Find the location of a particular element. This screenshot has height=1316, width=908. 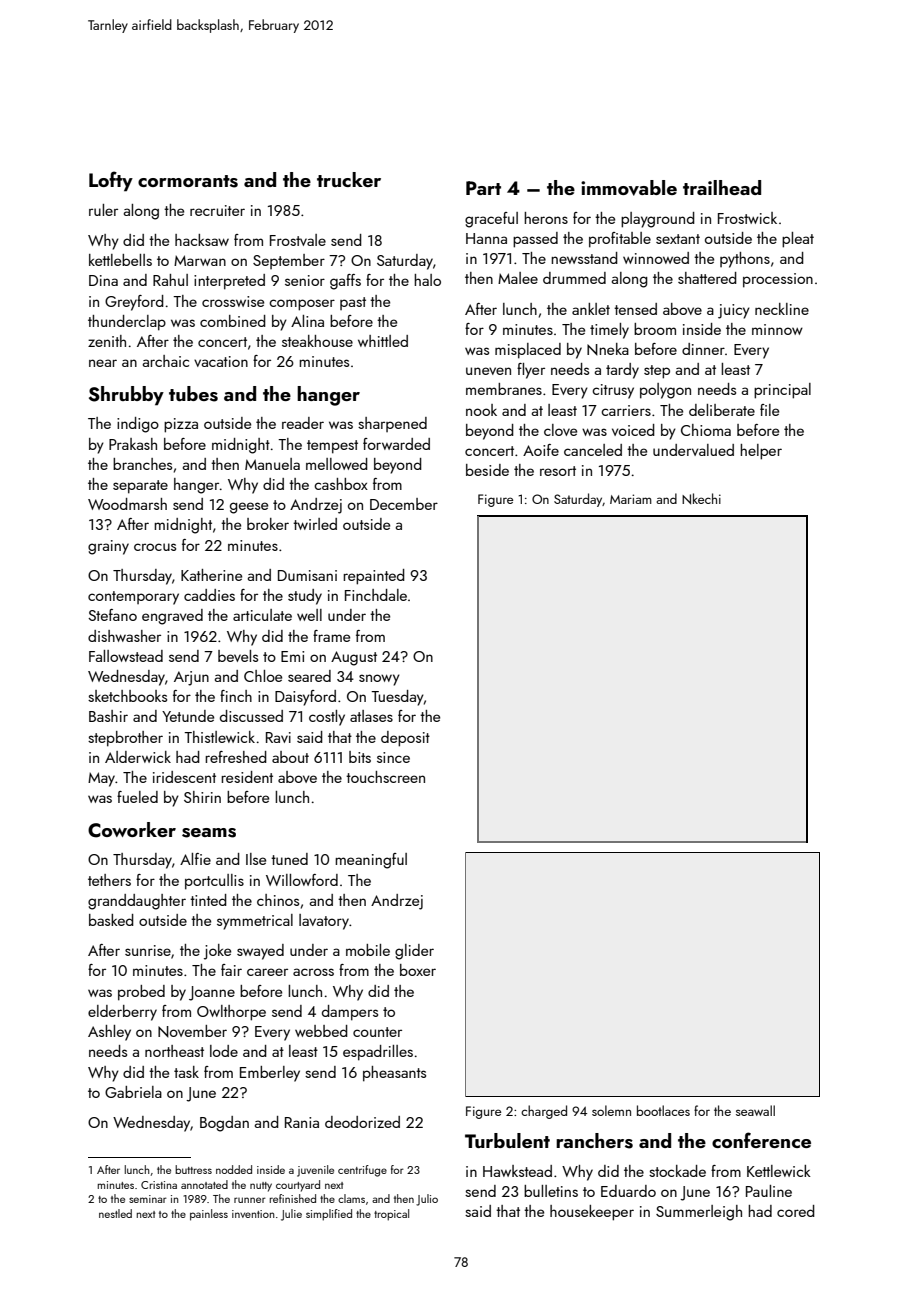

helper is located at coordinates (761, 452).
